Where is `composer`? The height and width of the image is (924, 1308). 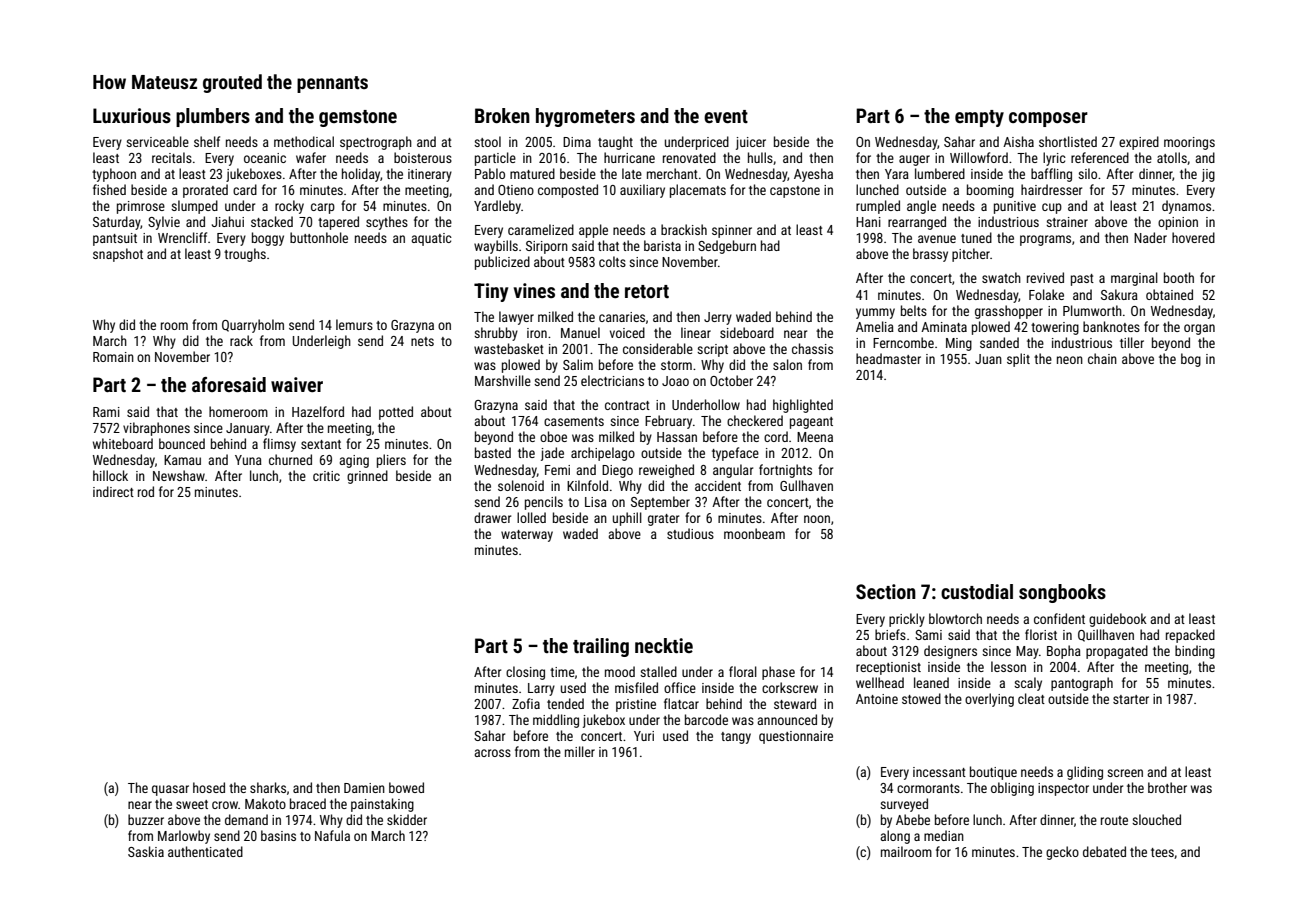 composer is located at coordinates (1048, 119).
